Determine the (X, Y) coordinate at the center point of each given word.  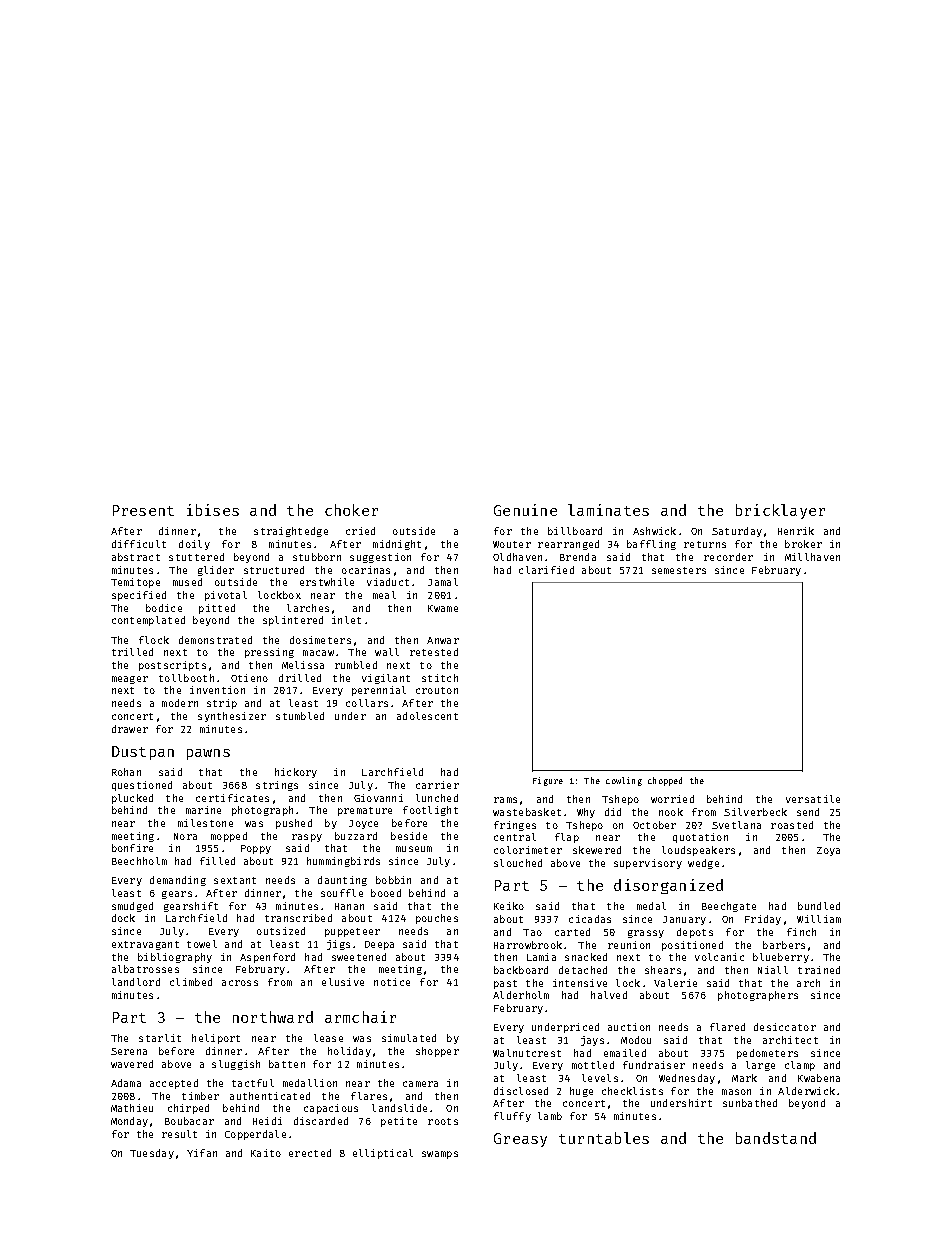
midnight (397, 545)
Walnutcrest (527, 1053)
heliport (216, 1039)
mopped (229, 837)
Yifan (202, 1153)
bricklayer (780, 511)
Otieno (249, 678)
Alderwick (806, 1091)
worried (672, 799)
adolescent (427, 716)
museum (414, 849)
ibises (213, 510)
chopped (665, 781)
